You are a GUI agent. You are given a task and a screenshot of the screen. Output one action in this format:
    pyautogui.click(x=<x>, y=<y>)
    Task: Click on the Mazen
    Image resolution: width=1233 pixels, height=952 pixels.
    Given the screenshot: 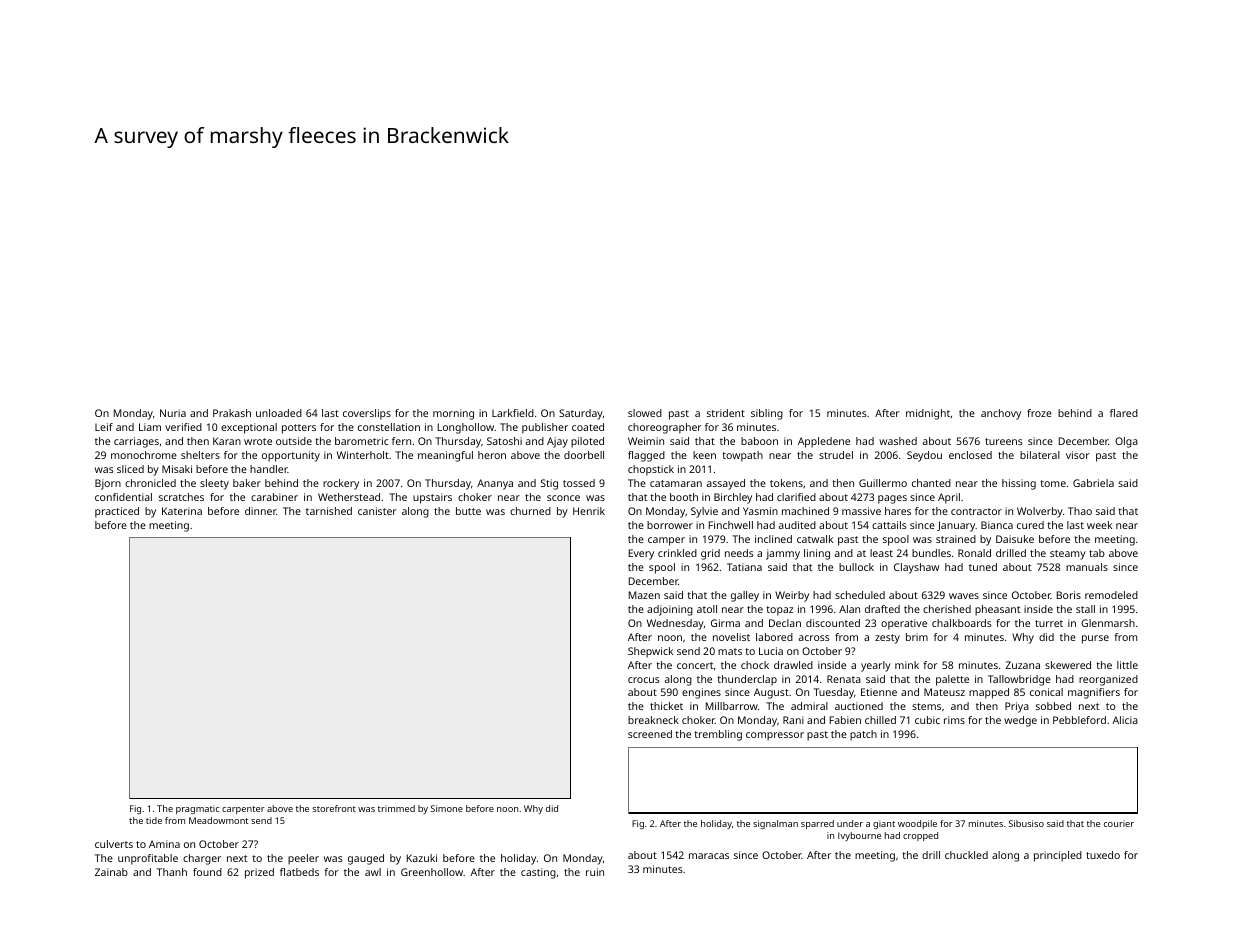 What is the action you would take?
    pyautogui.click(x=644, y=595)
